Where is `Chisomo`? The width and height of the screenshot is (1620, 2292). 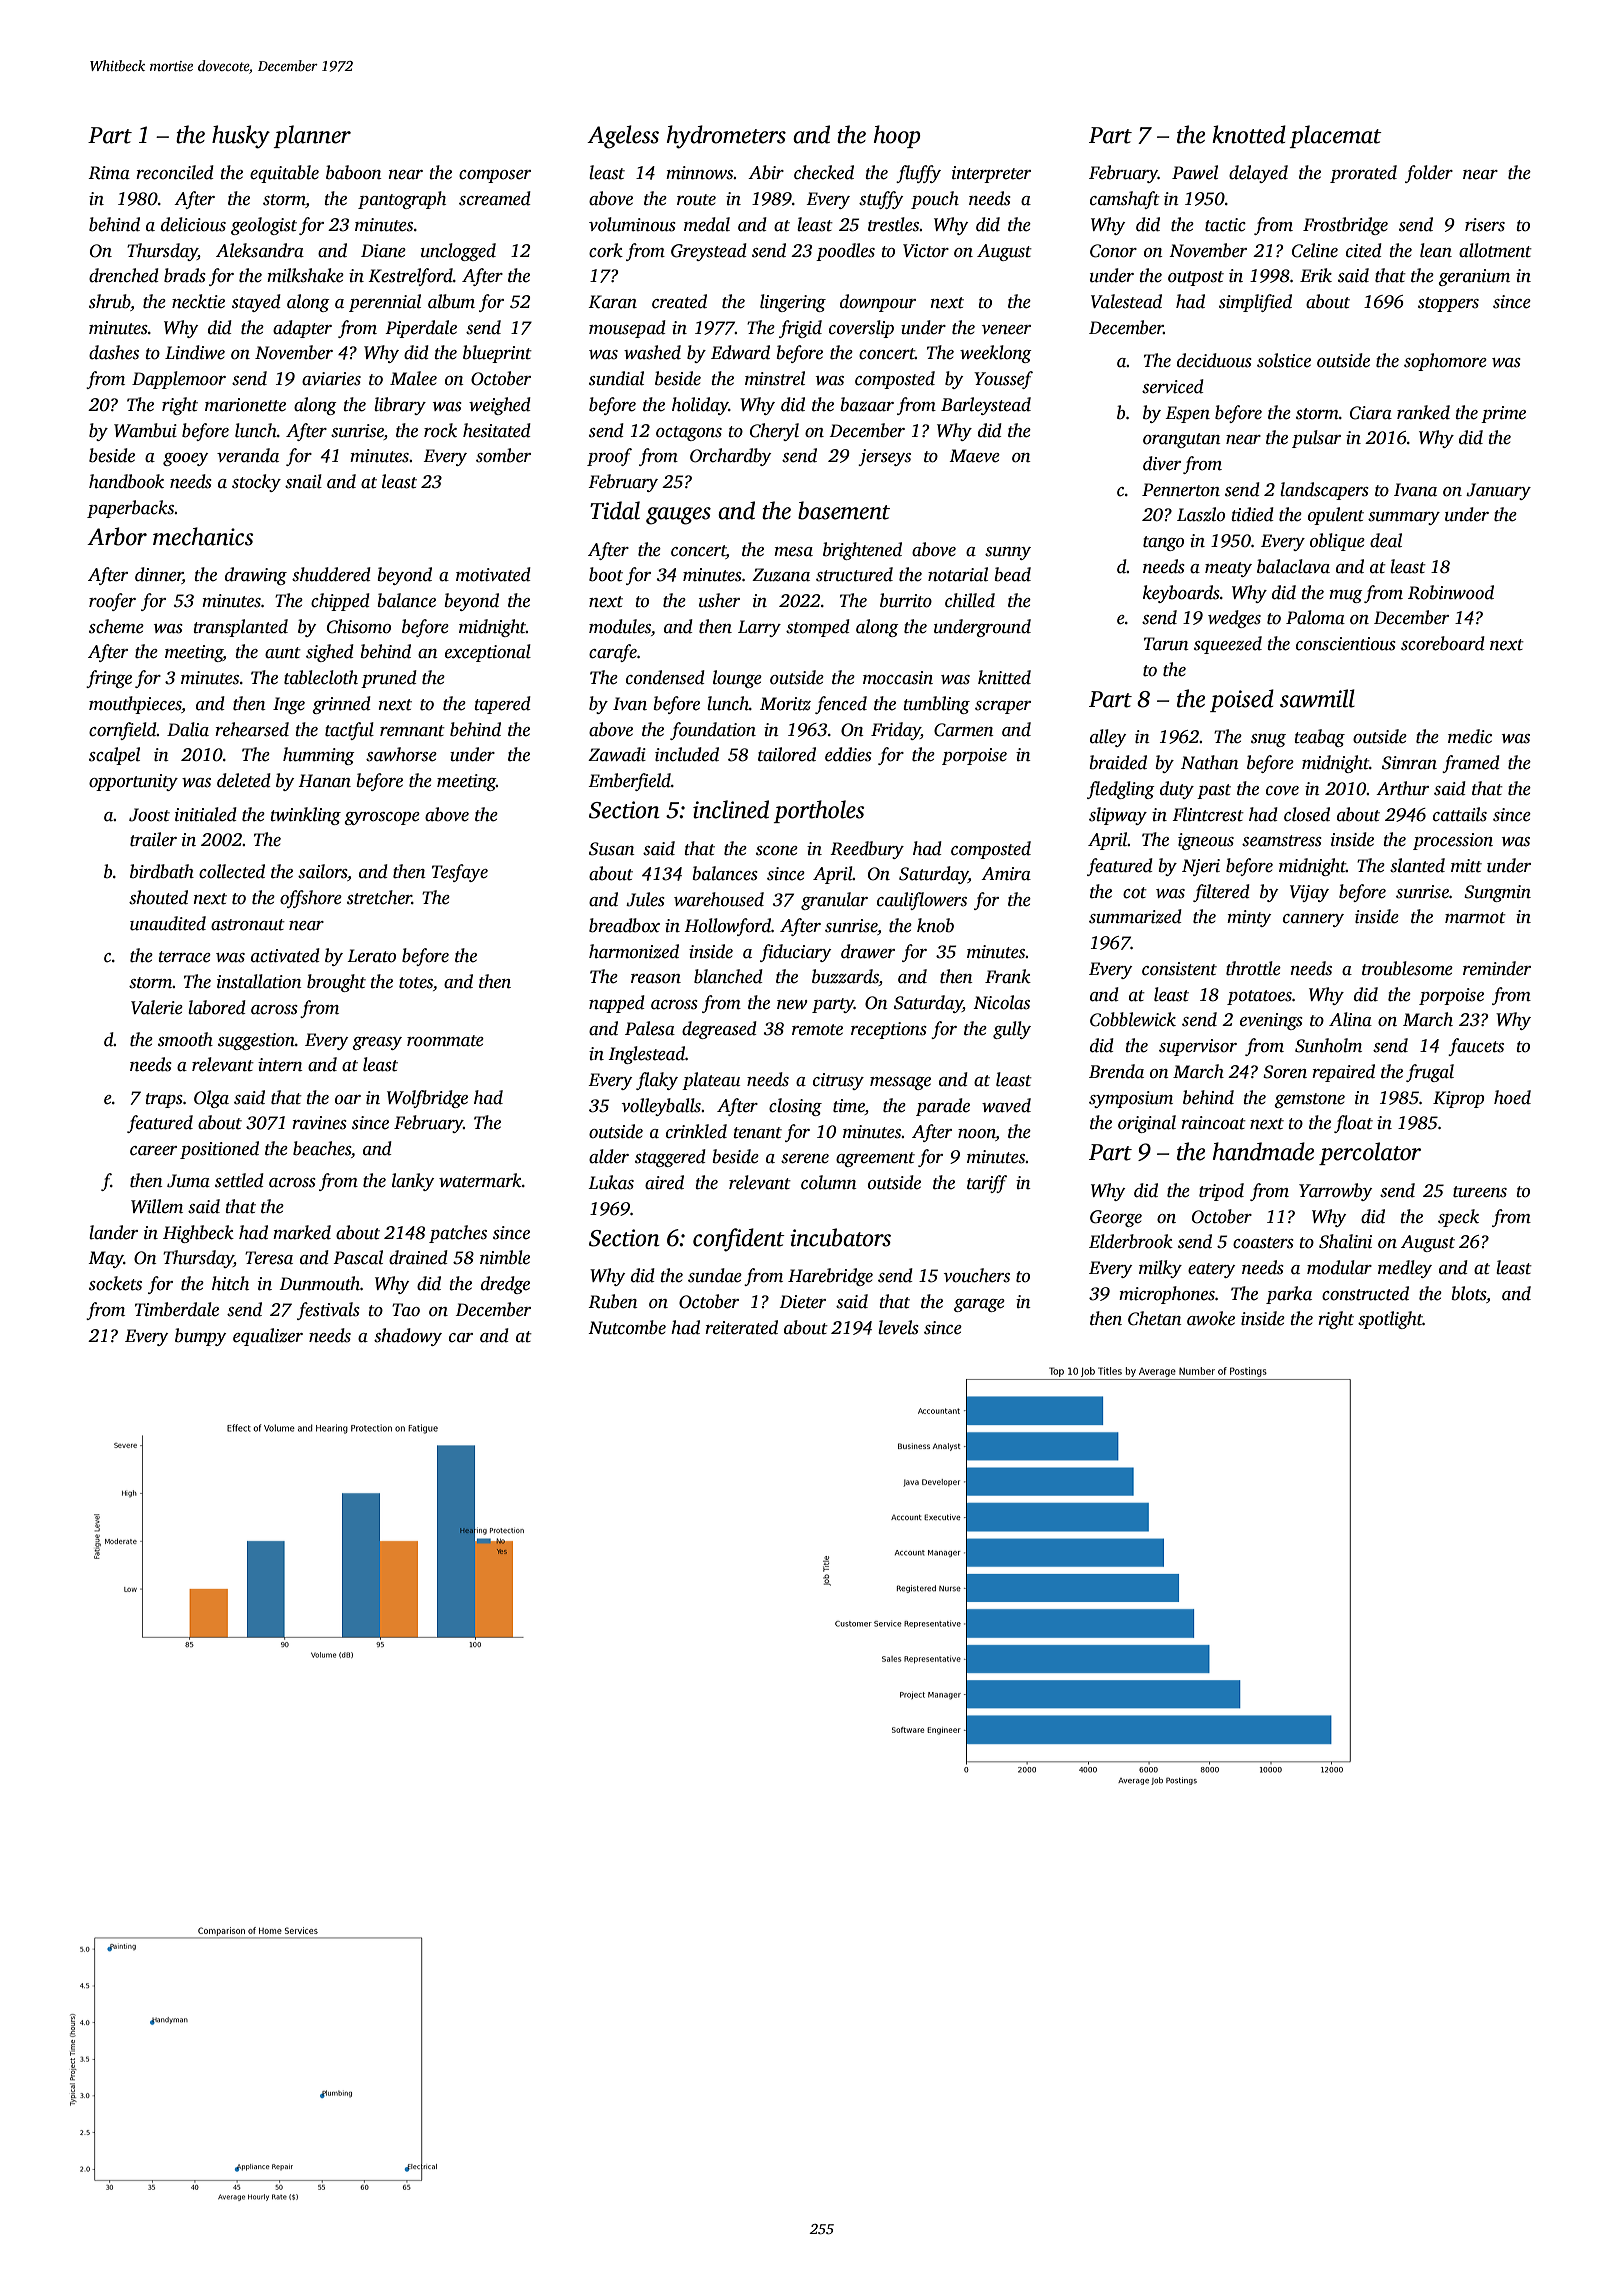
Chisomo is located at coordinates (359, 626).
